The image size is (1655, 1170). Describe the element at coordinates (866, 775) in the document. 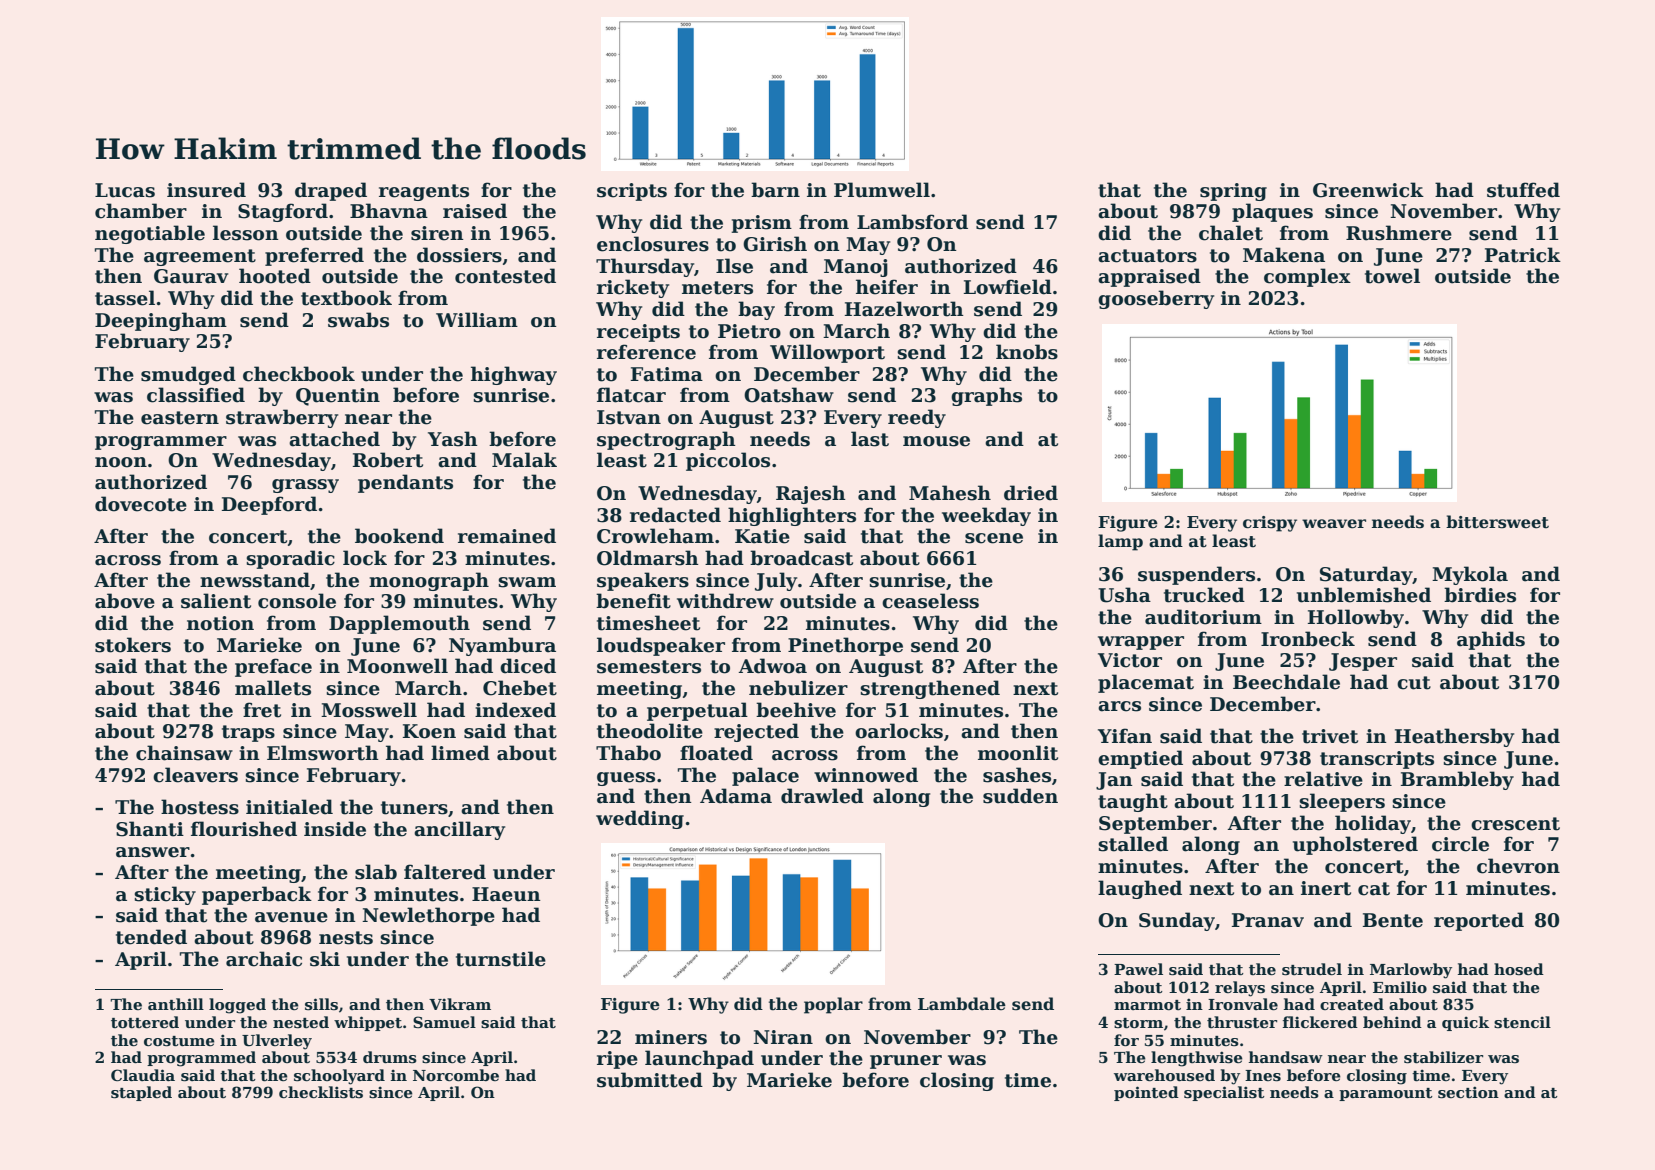

I see `winnowed` at that location.
